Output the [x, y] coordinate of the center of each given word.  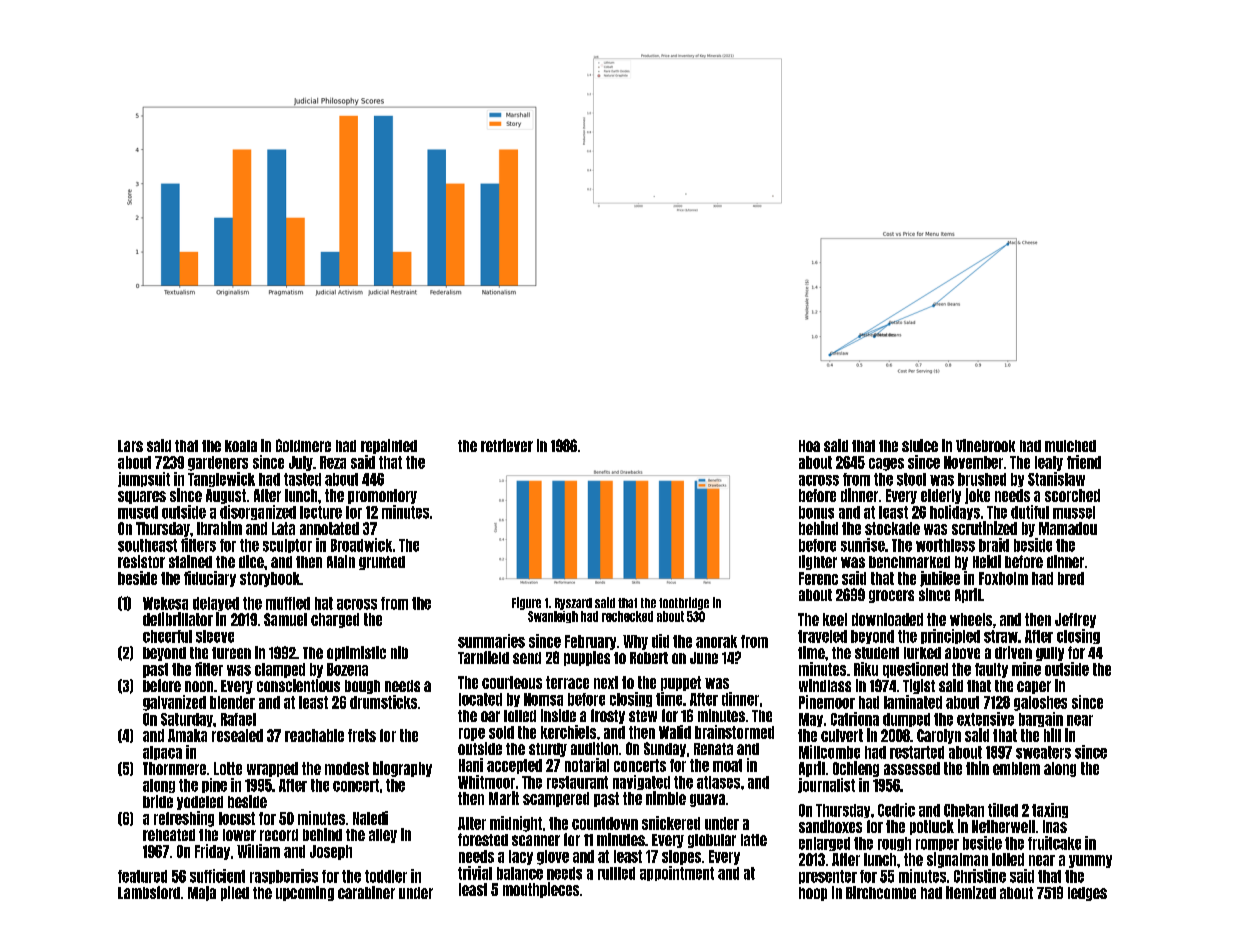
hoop [813, 894]
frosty [608, 716]
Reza [333, 462]
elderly [941, 496]
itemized [971, 892]
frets [362, 735]
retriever [507, 445]
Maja [202, 893]
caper [1034, 687]
